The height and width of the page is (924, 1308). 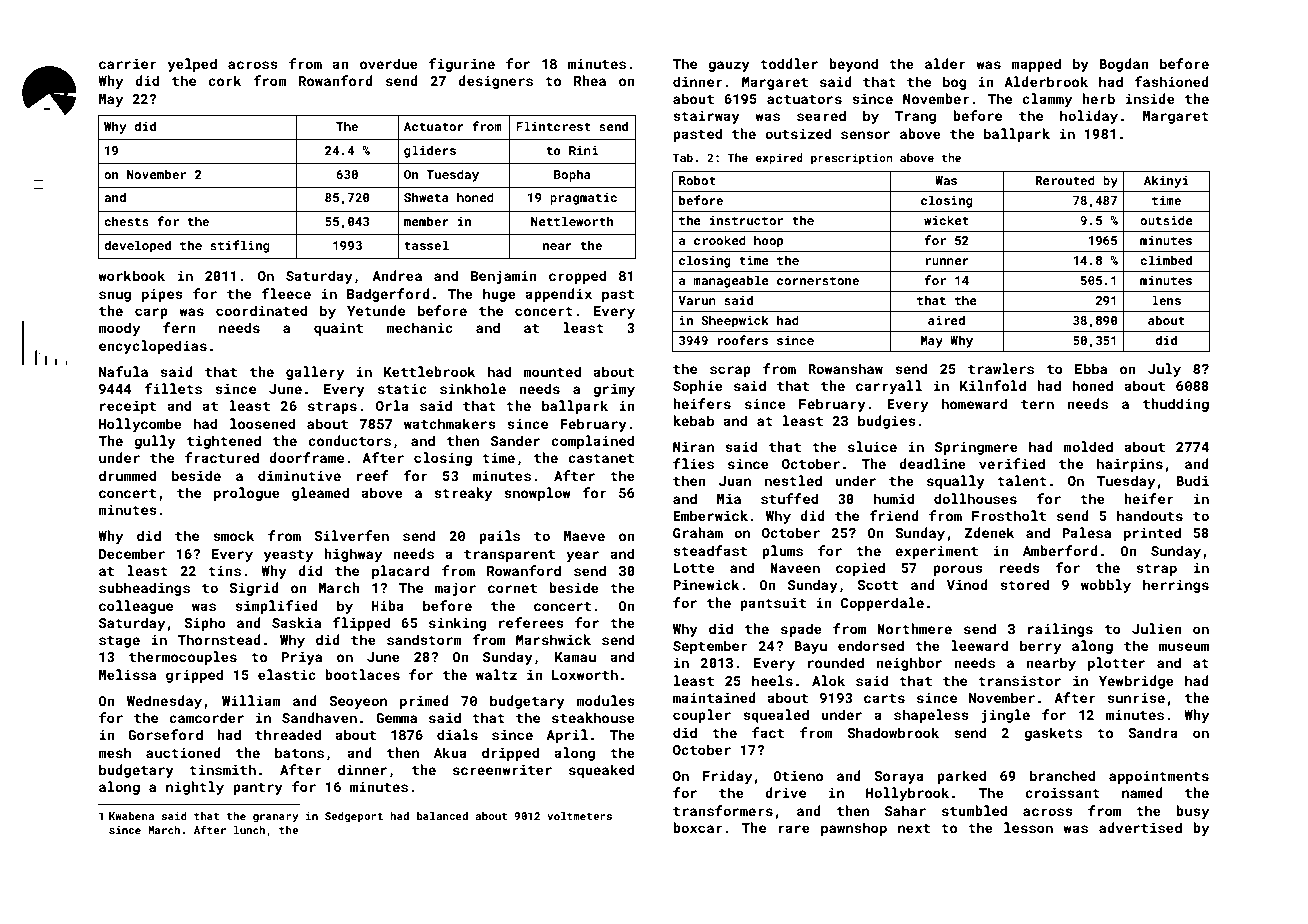 What do you see at coordinates (1036, 65) in the page?
I see `mapped` at bounding box center [1036, 65].
